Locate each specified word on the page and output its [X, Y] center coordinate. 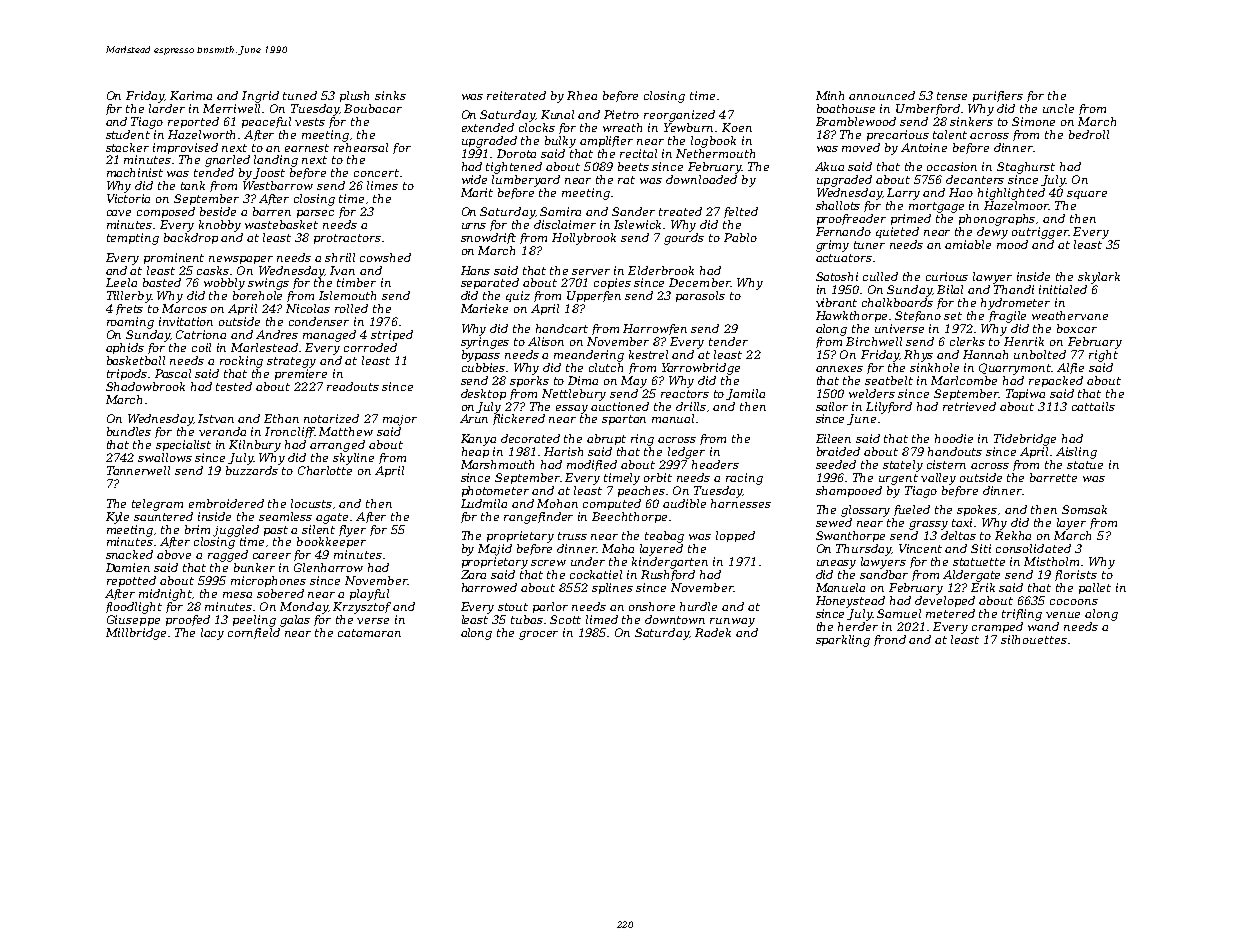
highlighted [1011, 194]
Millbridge [136, 634]
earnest [307, 148]
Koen [737, 127]
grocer [538, 635]
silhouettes [1034, 639]
